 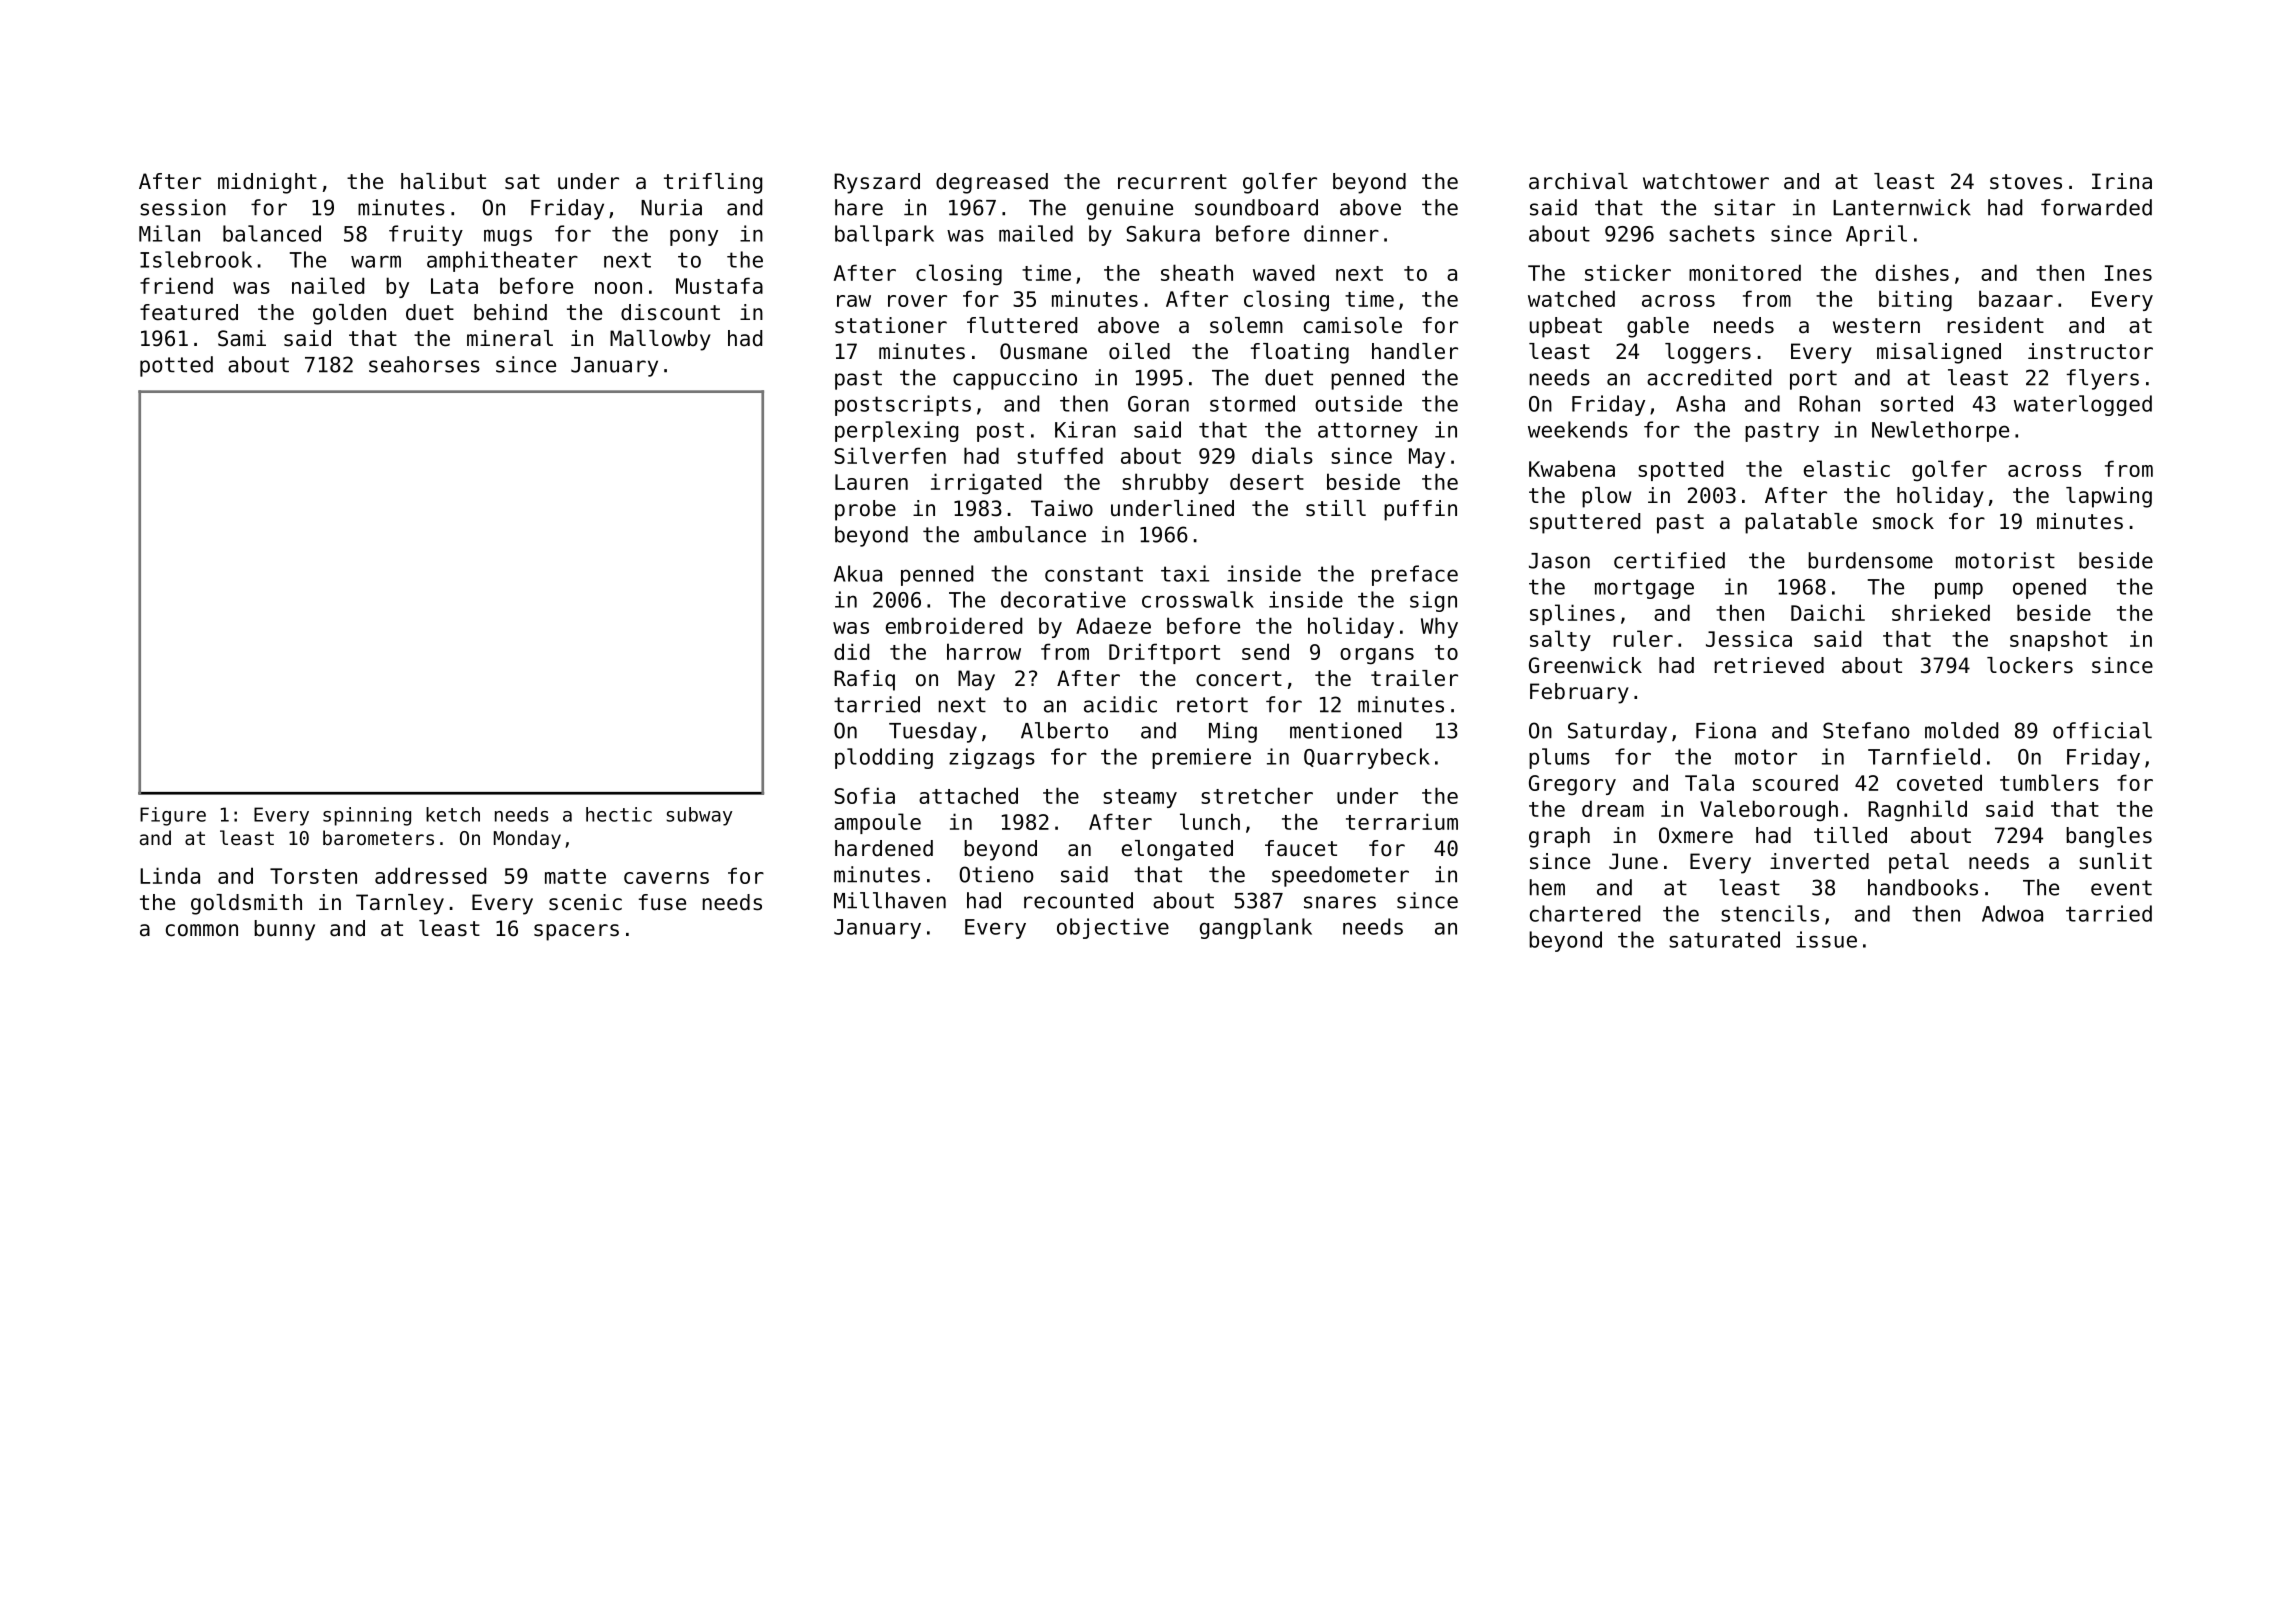 I want to click on common, so click(x=202, y=930).
